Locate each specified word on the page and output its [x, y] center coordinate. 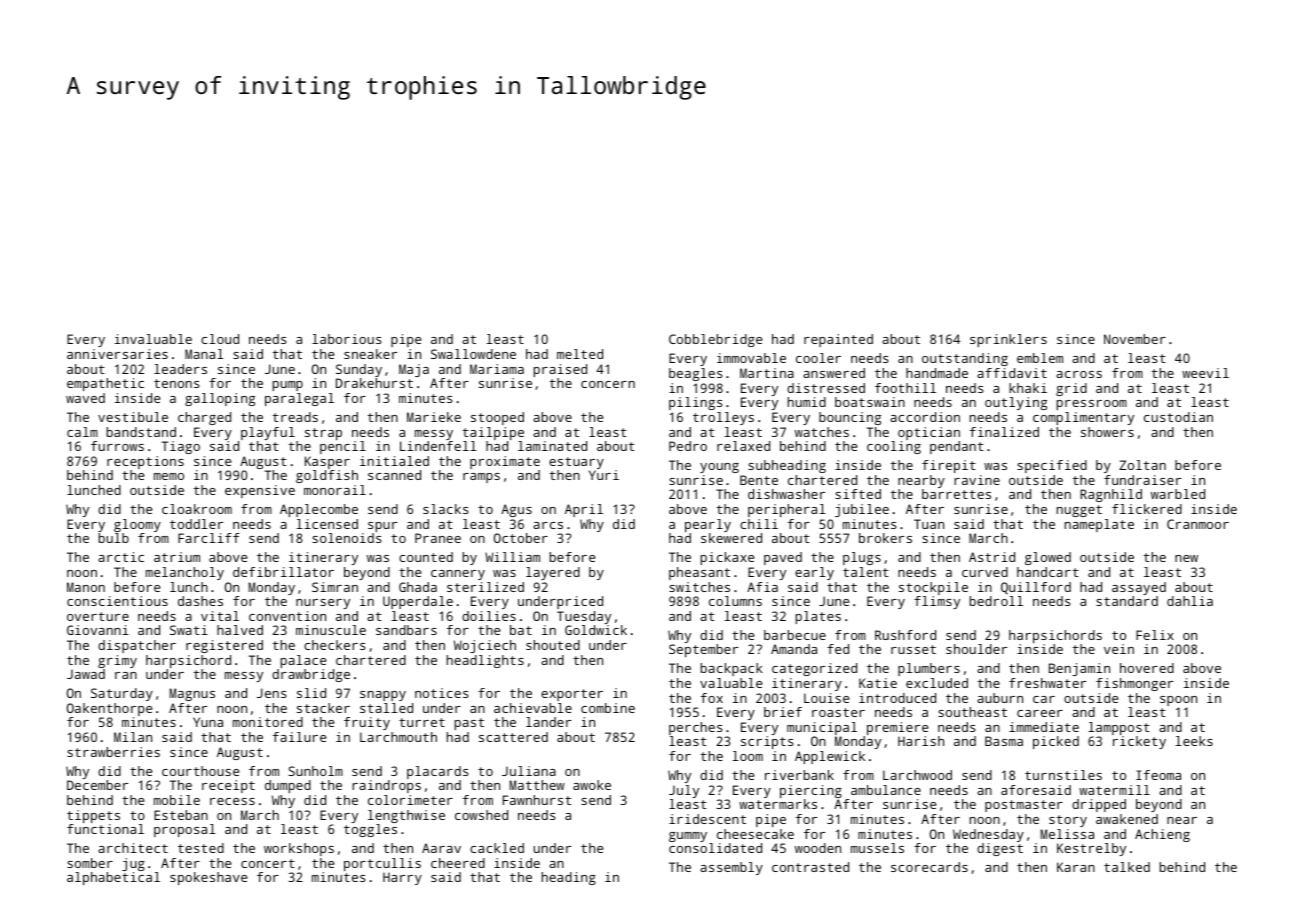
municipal [822, 728]
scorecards [929, 867]
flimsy [937, 602]
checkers [335, 645]
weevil [1205, 373]
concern [608, 384]
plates [818, 617]
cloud [220, 339]
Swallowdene [473, 354]
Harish [921, 741]
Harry [402, 878]
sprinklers [1008, 340]
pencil [343, 447]
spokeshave [208, 878]
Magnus [192, 694]
